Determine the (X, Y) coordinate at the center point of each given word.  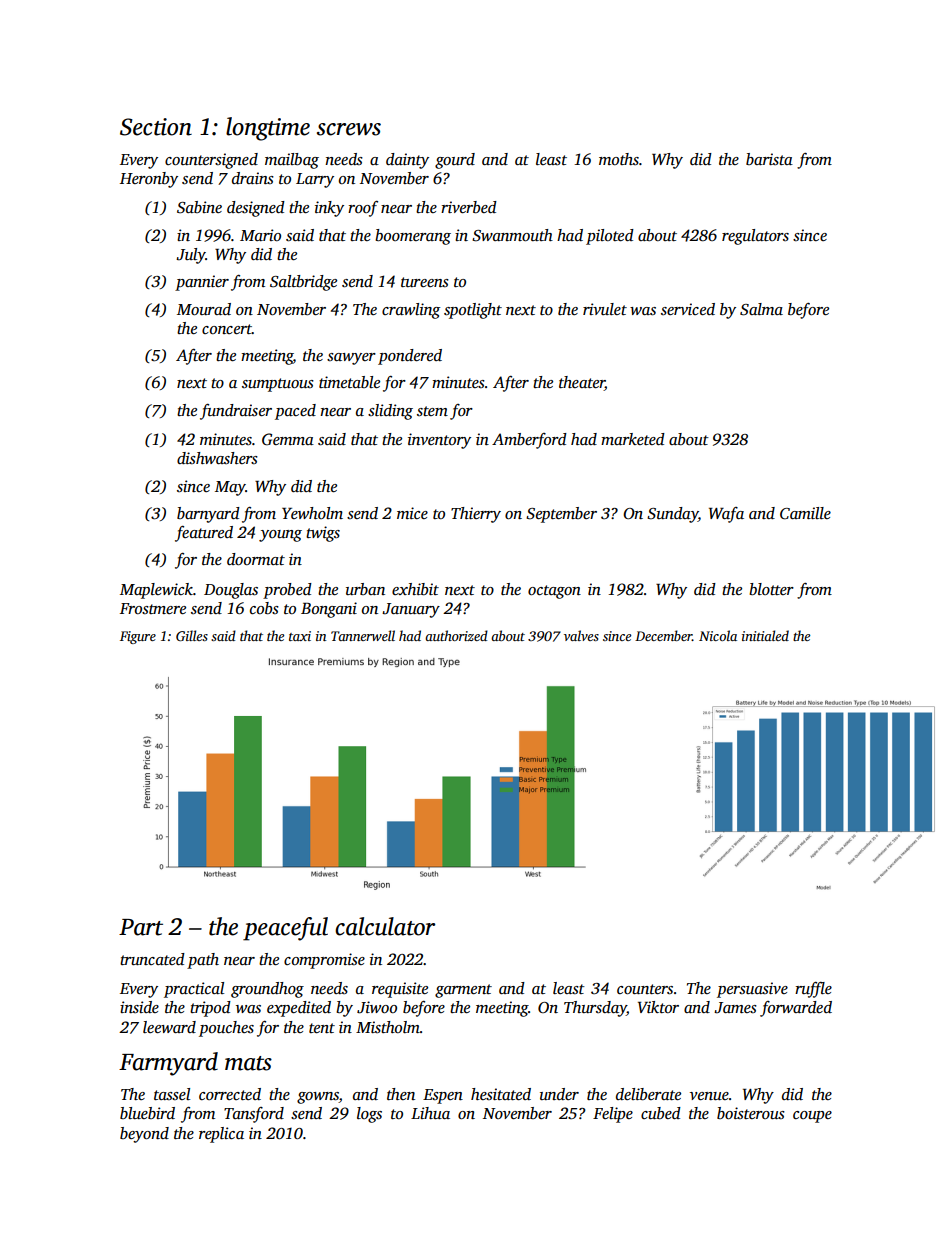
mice (412, 513)
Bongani (329, 610)
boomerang (413, 237)
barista (769, 159)
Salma (761, 309)
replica (221, 1135)
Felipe (613, 1115)
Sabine (199, 207)
